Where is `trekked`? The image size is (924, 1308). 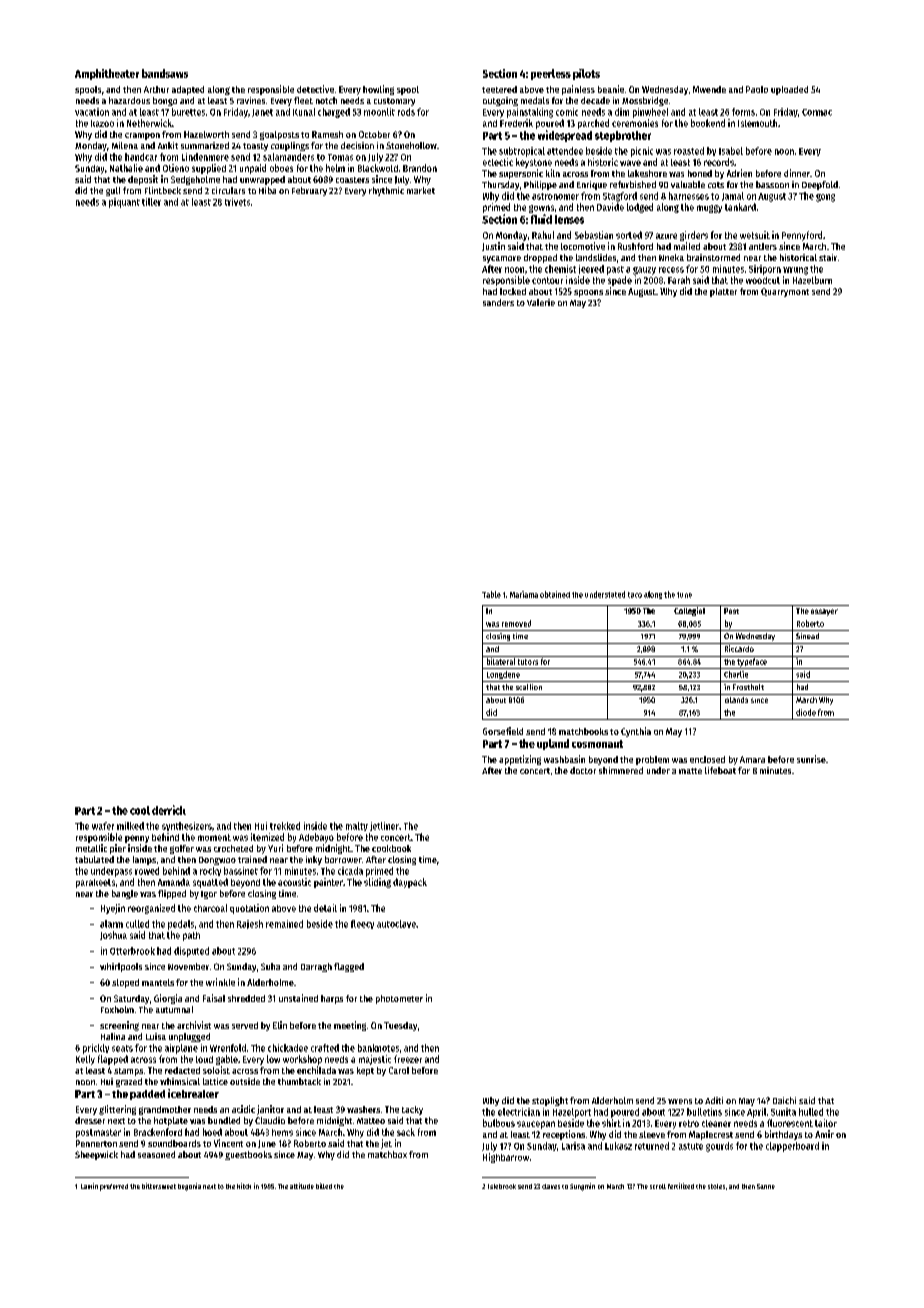
trekked is located at coordinates (285, 826).
